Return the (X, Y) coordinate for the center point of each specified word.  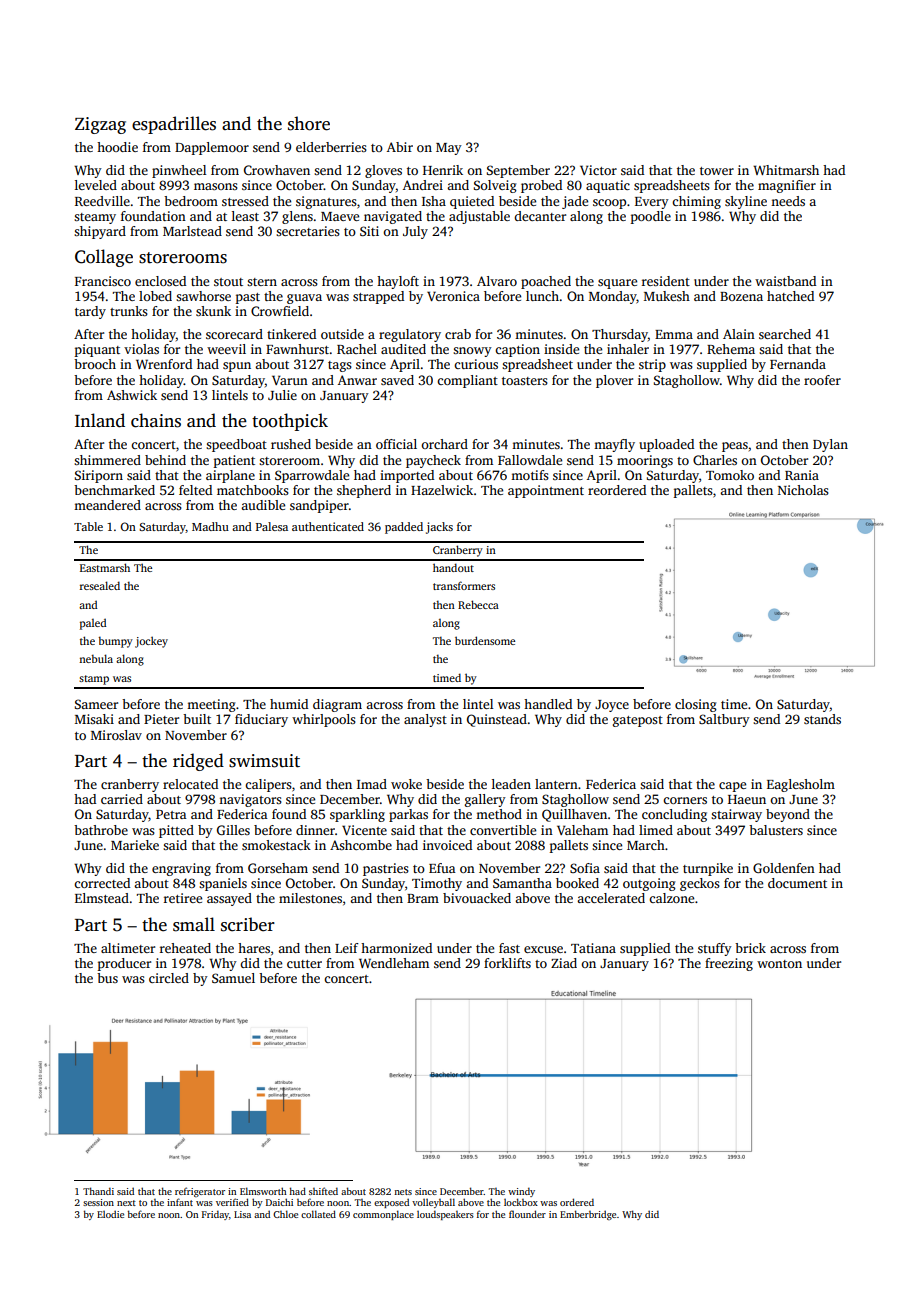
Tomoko (730, 475)
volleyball (433, 1203)
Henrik (443, 170)
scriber (248, 924)
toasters (525, 381)
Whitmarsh (786, 170)
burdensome (485, 640)
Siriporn (99, 476)
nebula (96, 658)
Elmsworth (263, 1191)
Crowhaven (277, 170)
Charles (715, 460)
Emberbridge (588, 1215)
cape (732, 787)
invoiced (447, 845)
